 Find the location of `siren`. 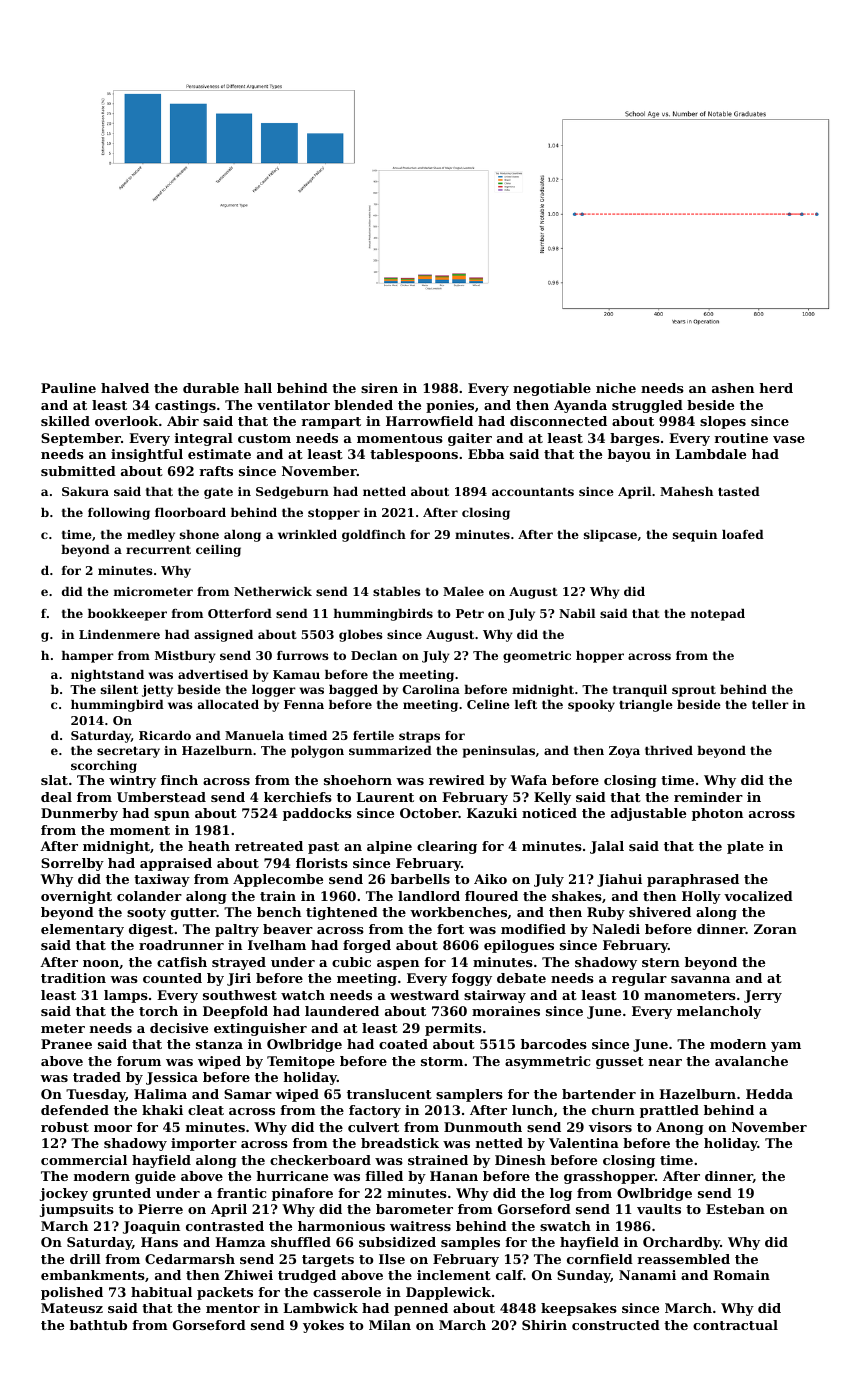

siren is located at coordinates (379, 388).
